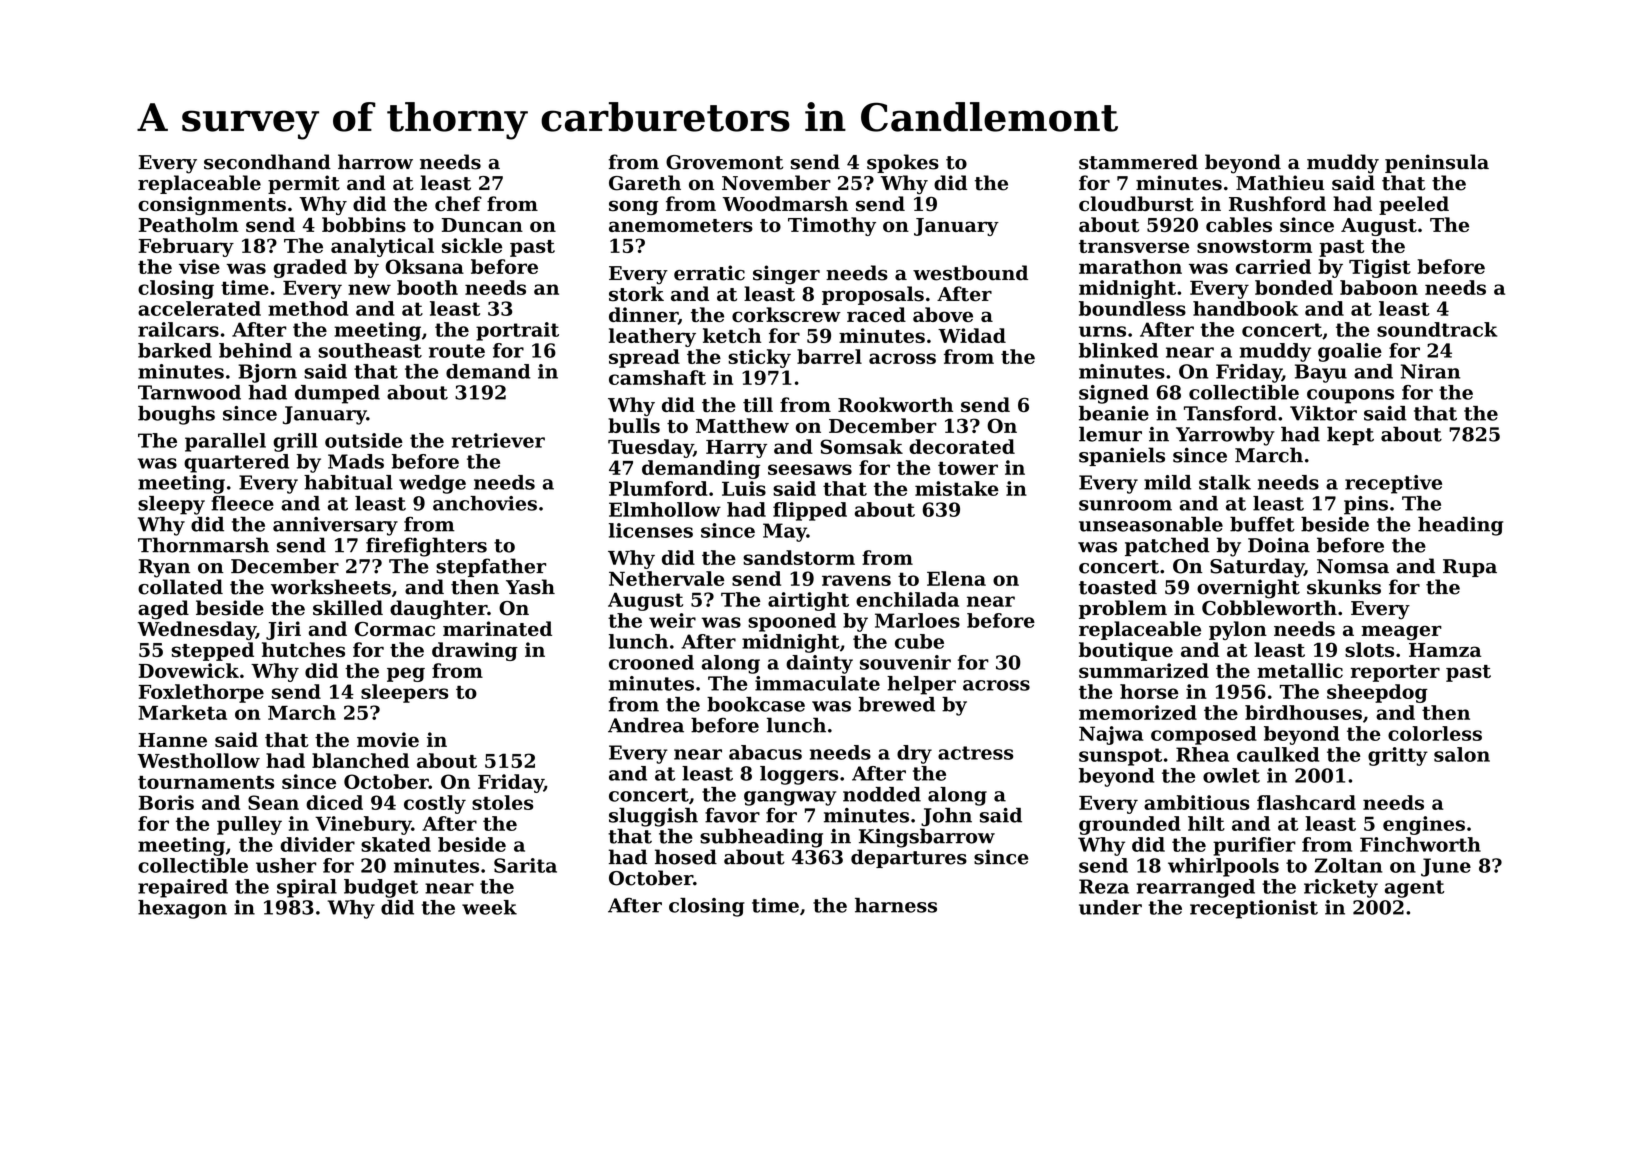 The width and height of the screenshot is (1644, 1162). I want to click on Tigist, so click(1380, 268).
